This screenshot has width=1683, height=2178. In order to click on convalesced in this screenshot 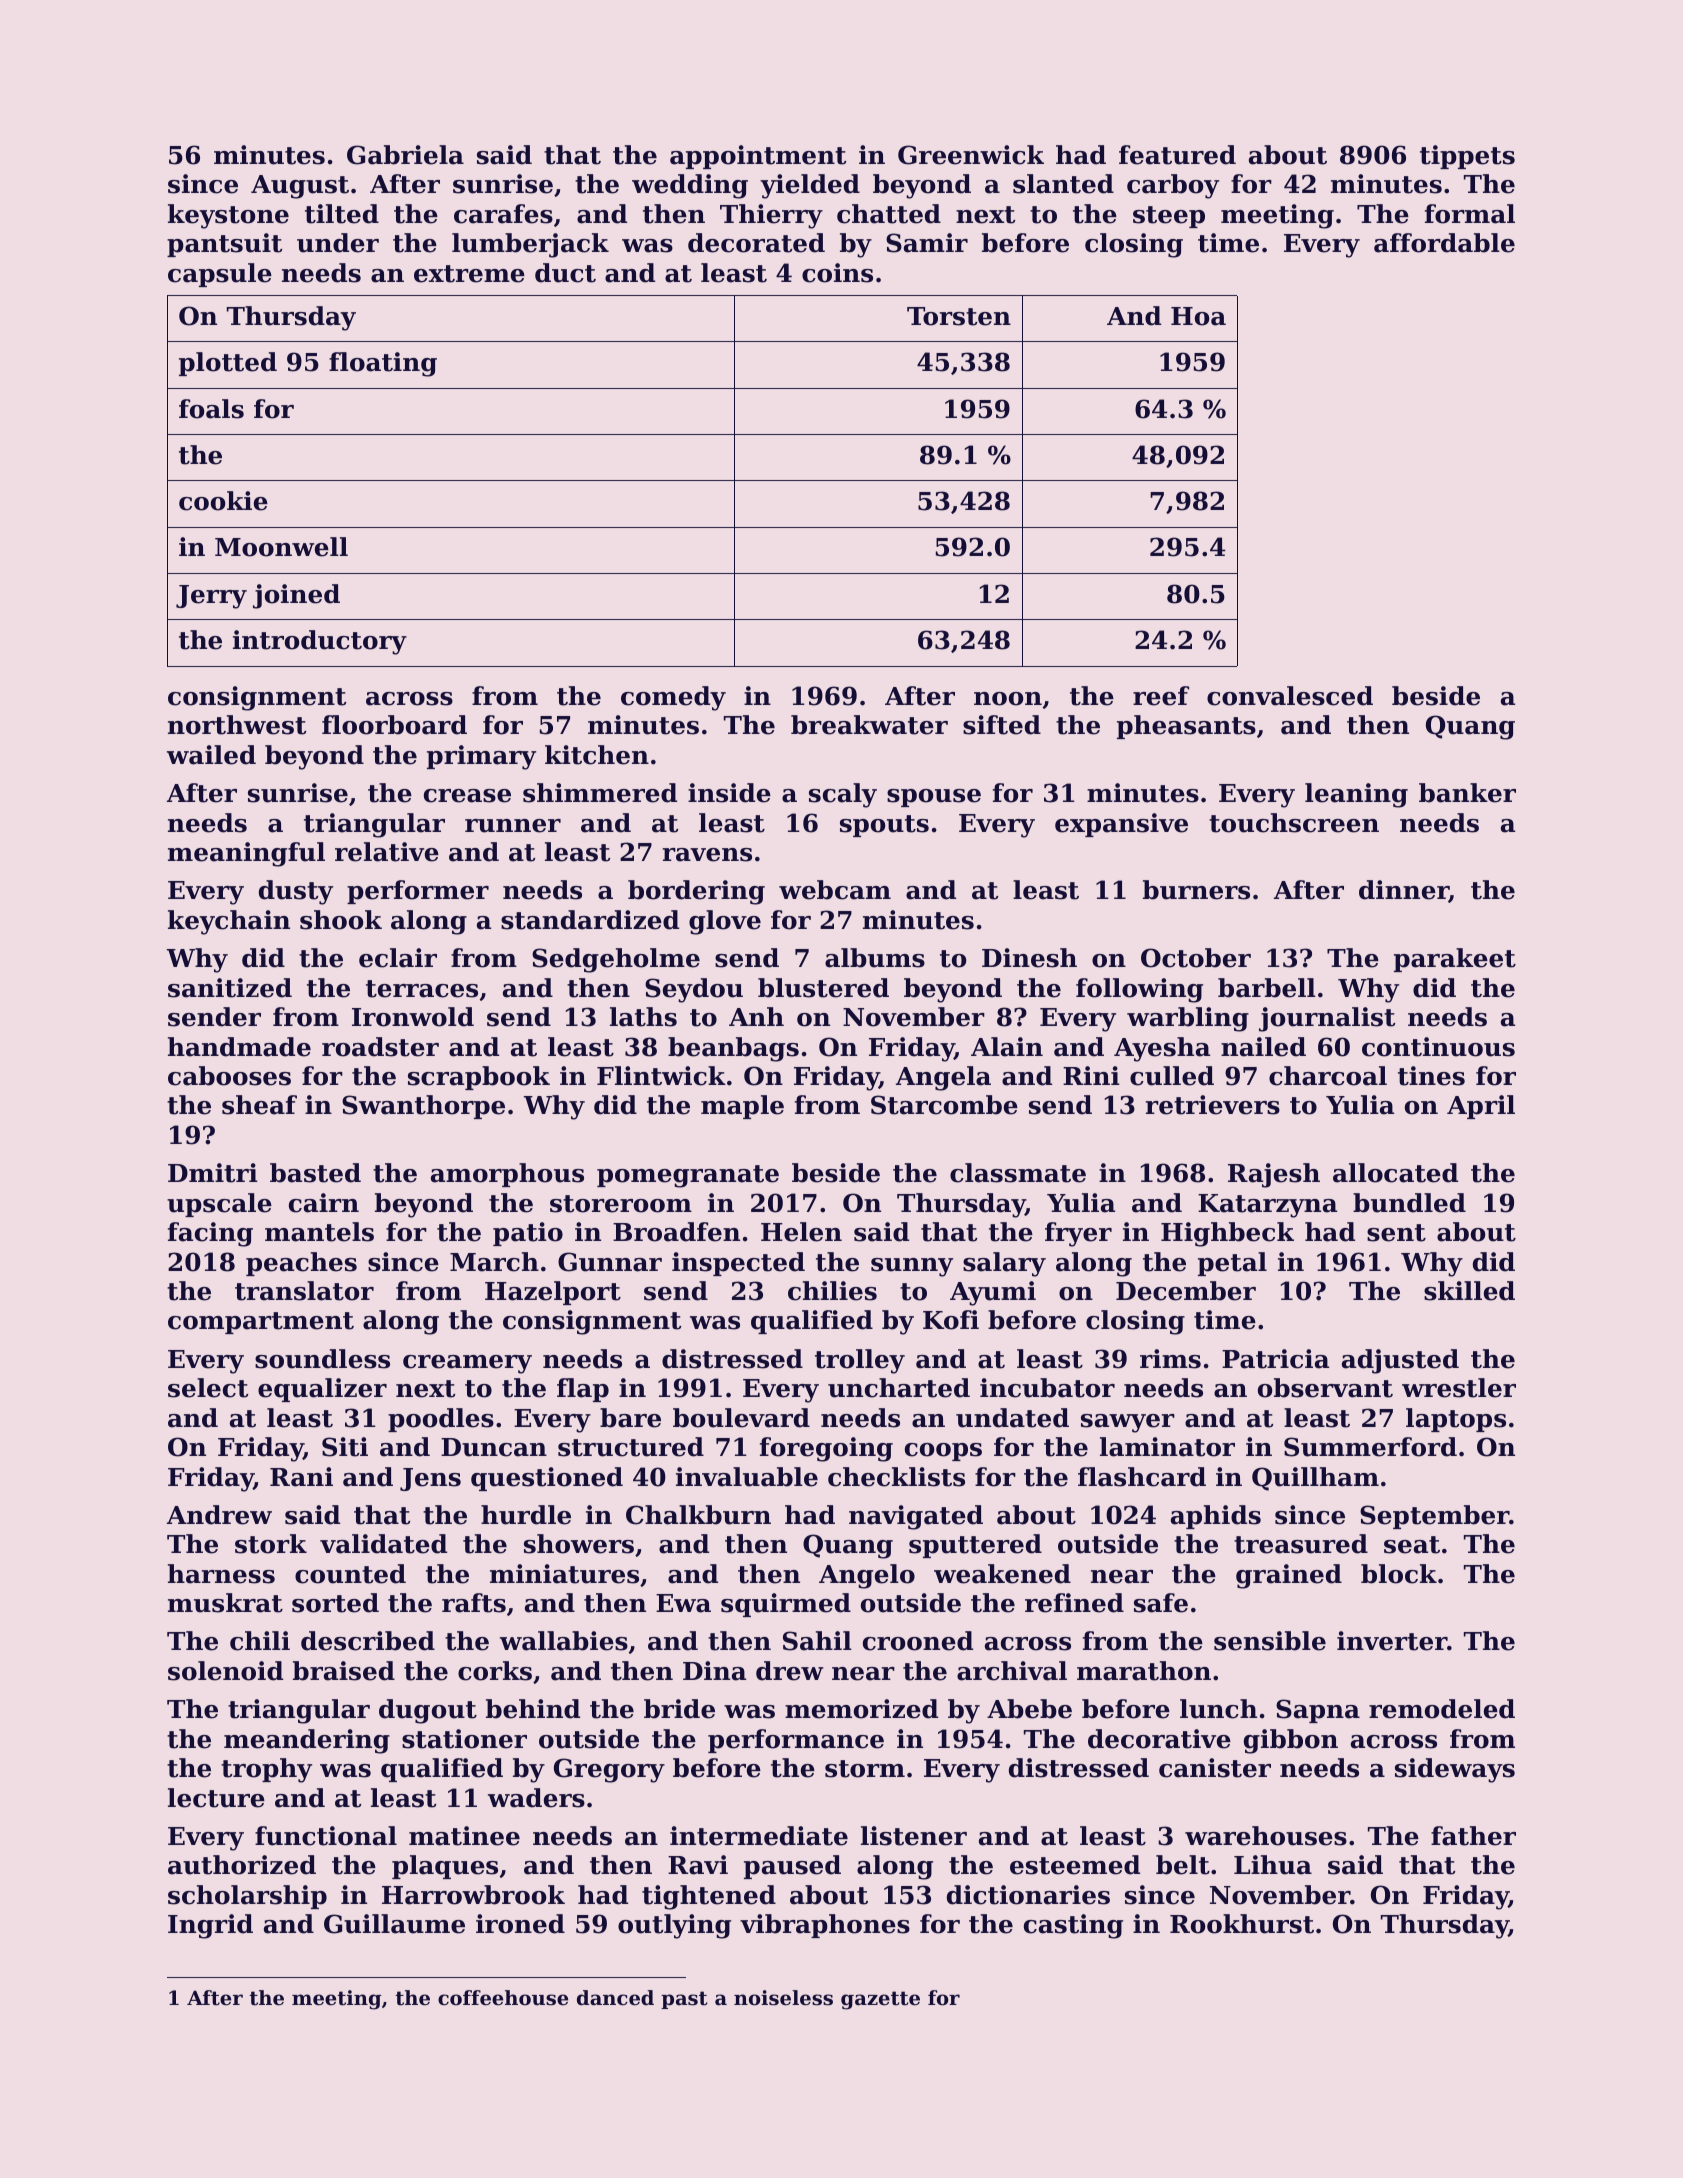, I will do `click(1290, 696)`.
